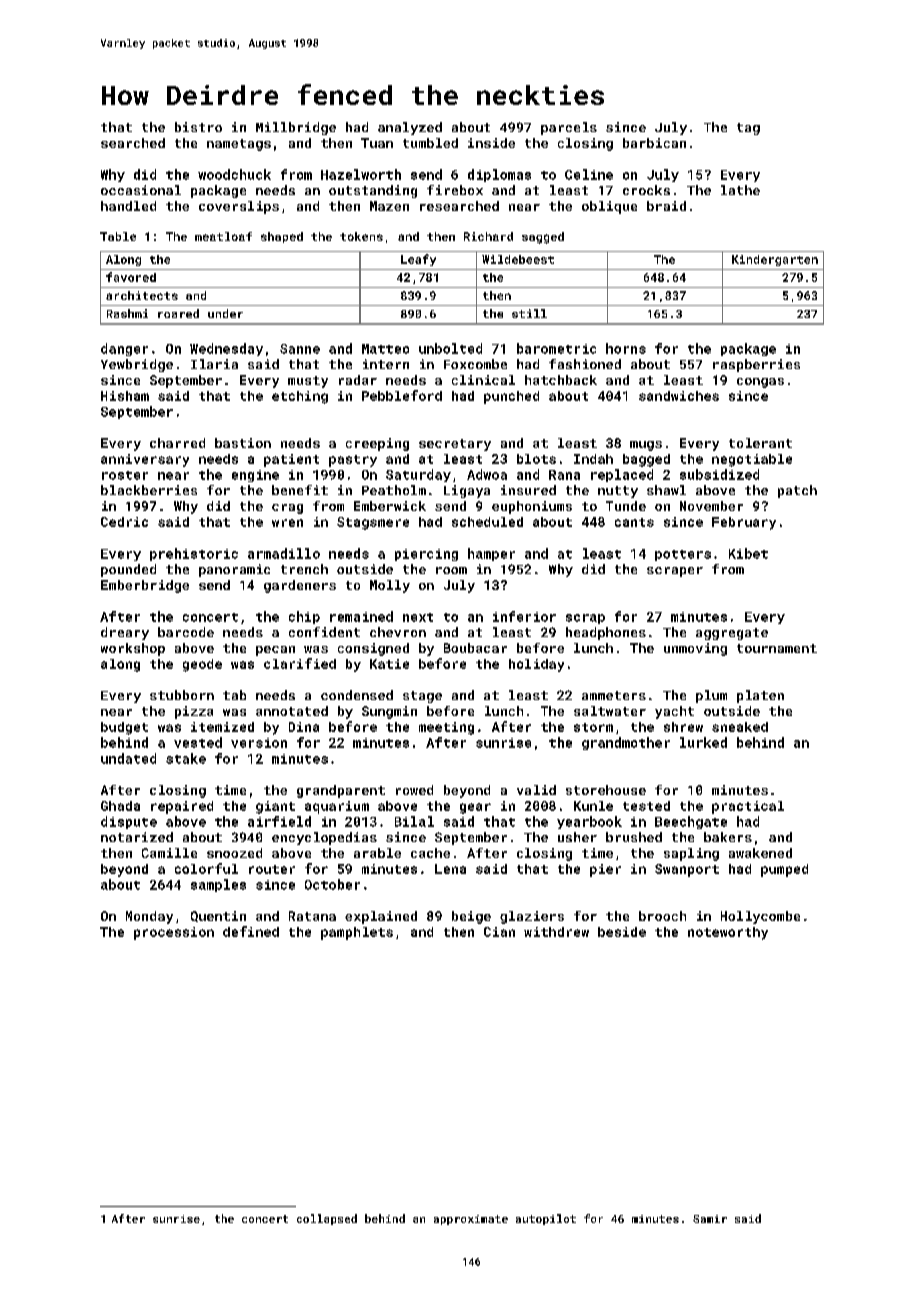 This document has width=924, height=1308. I want to click on collapsed, so click(327, 1219).
